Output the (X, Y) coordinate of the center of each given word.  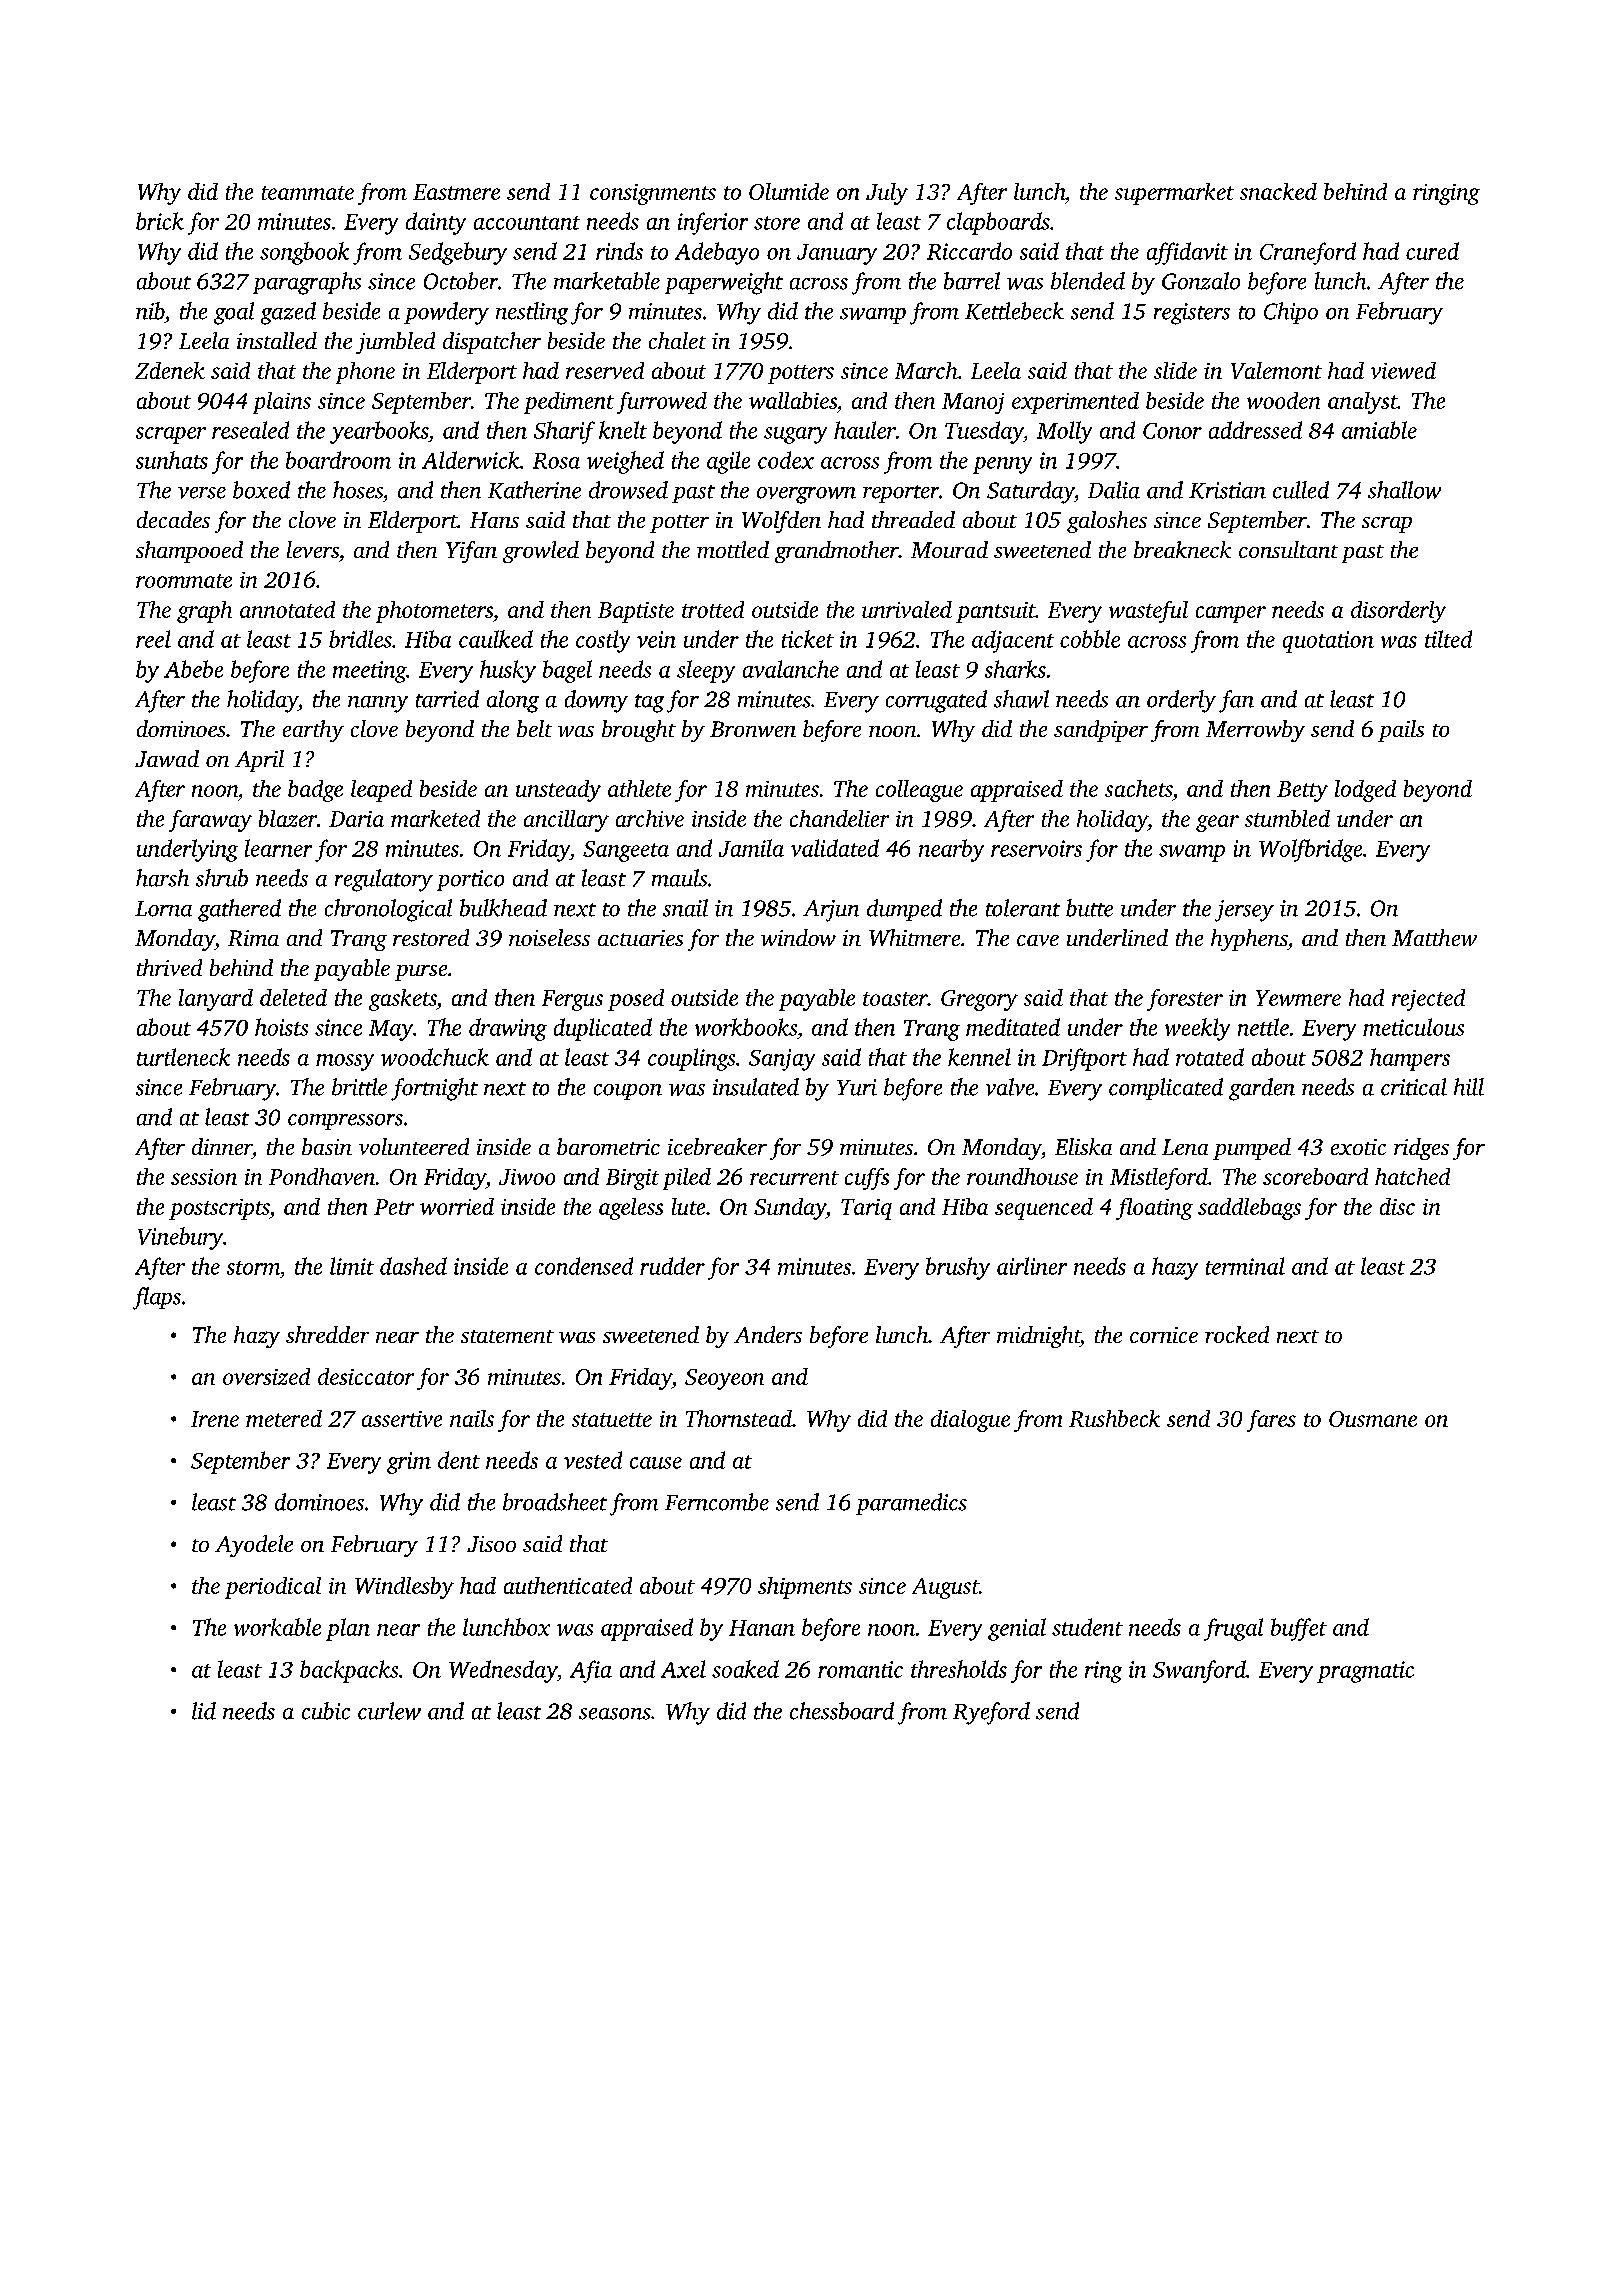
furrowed (662, 403)
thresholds (959, 1669)
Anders (768, 1334)
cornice (1164, 1335)
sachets (1138, 788)
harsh (162, 878)
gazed (288, 313)
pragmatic (1365, 1672)
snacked (1278, 191)
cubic (326, 1711)
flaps (157, 1298)
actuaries (640, 938)
